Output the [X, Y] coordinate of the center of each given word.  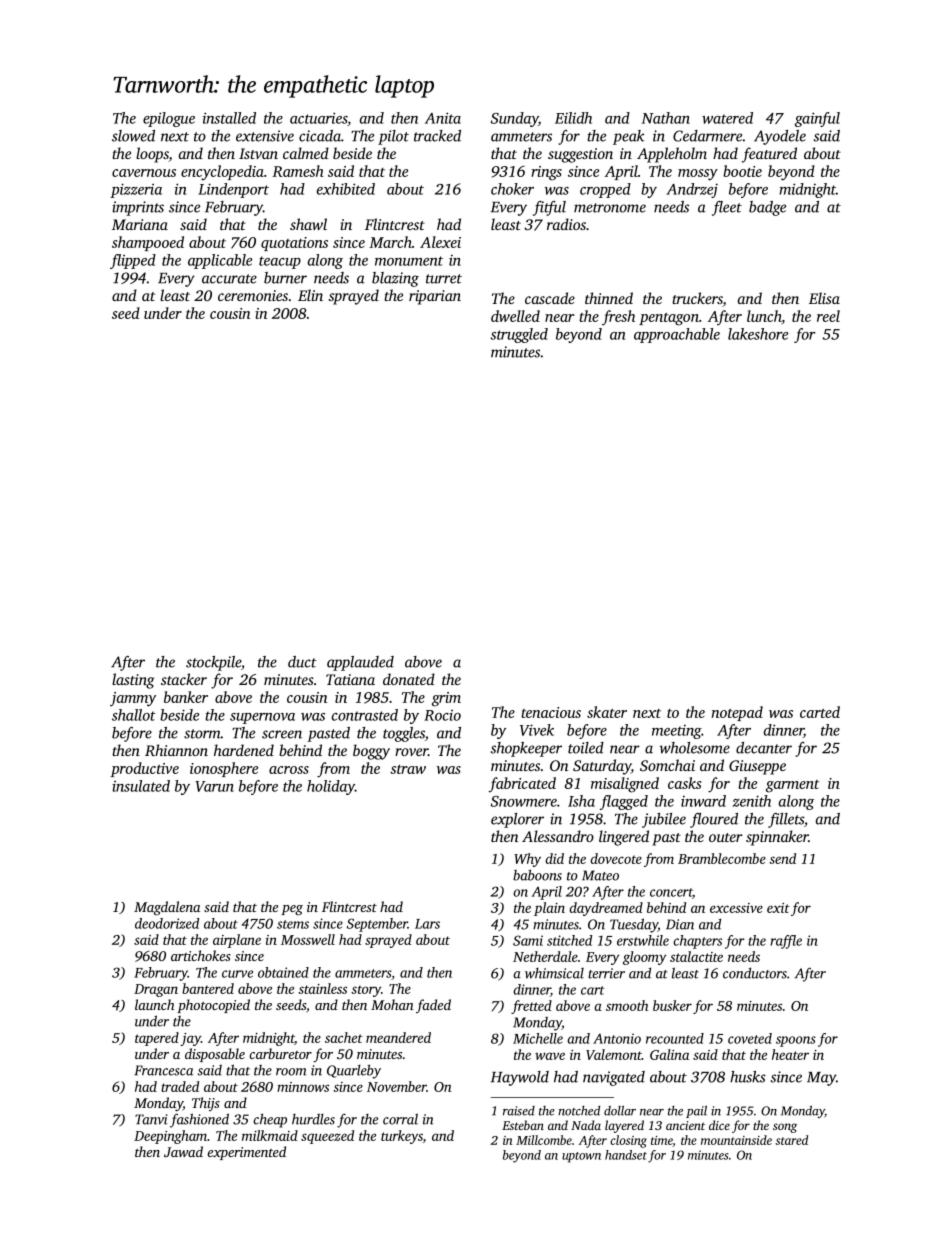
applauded [360, 663]
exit [778, 908]
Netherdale [545, 956]
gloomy [645, 958]
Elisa [824, 298]
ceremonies [253, 295]
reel [828, 316]
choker [512, 189]
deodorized [167, 923]
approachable [677, 335]
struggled [519, 335]
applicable [220, 261]
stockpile [213, 663]
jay [191, 1039]
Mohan [392, 1004]
